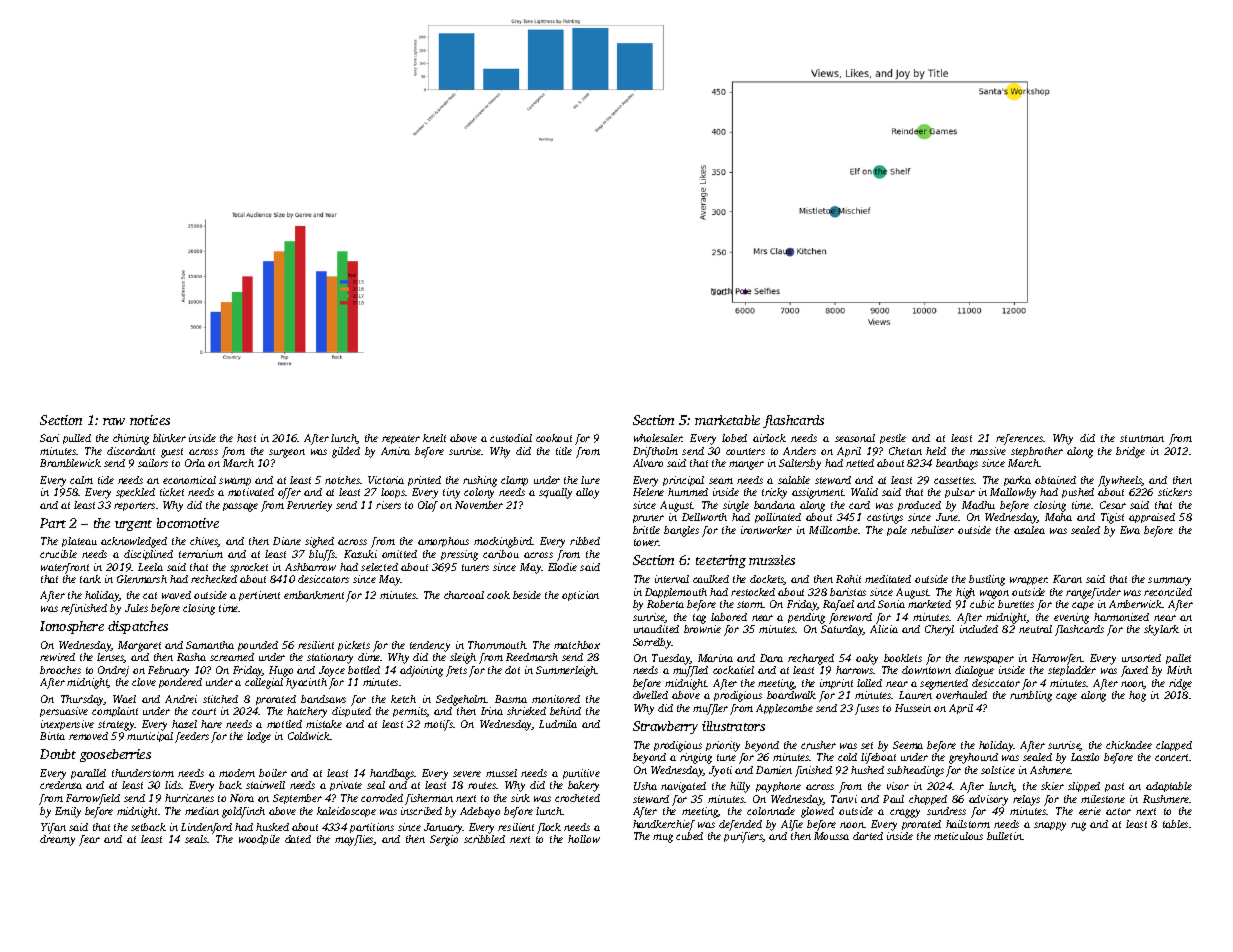 This screenshot has height=952, width=1233. What do you see at coordinates (188, 523) in the screenshot?
I see `locomotive` at bounding box center [188, 523].
